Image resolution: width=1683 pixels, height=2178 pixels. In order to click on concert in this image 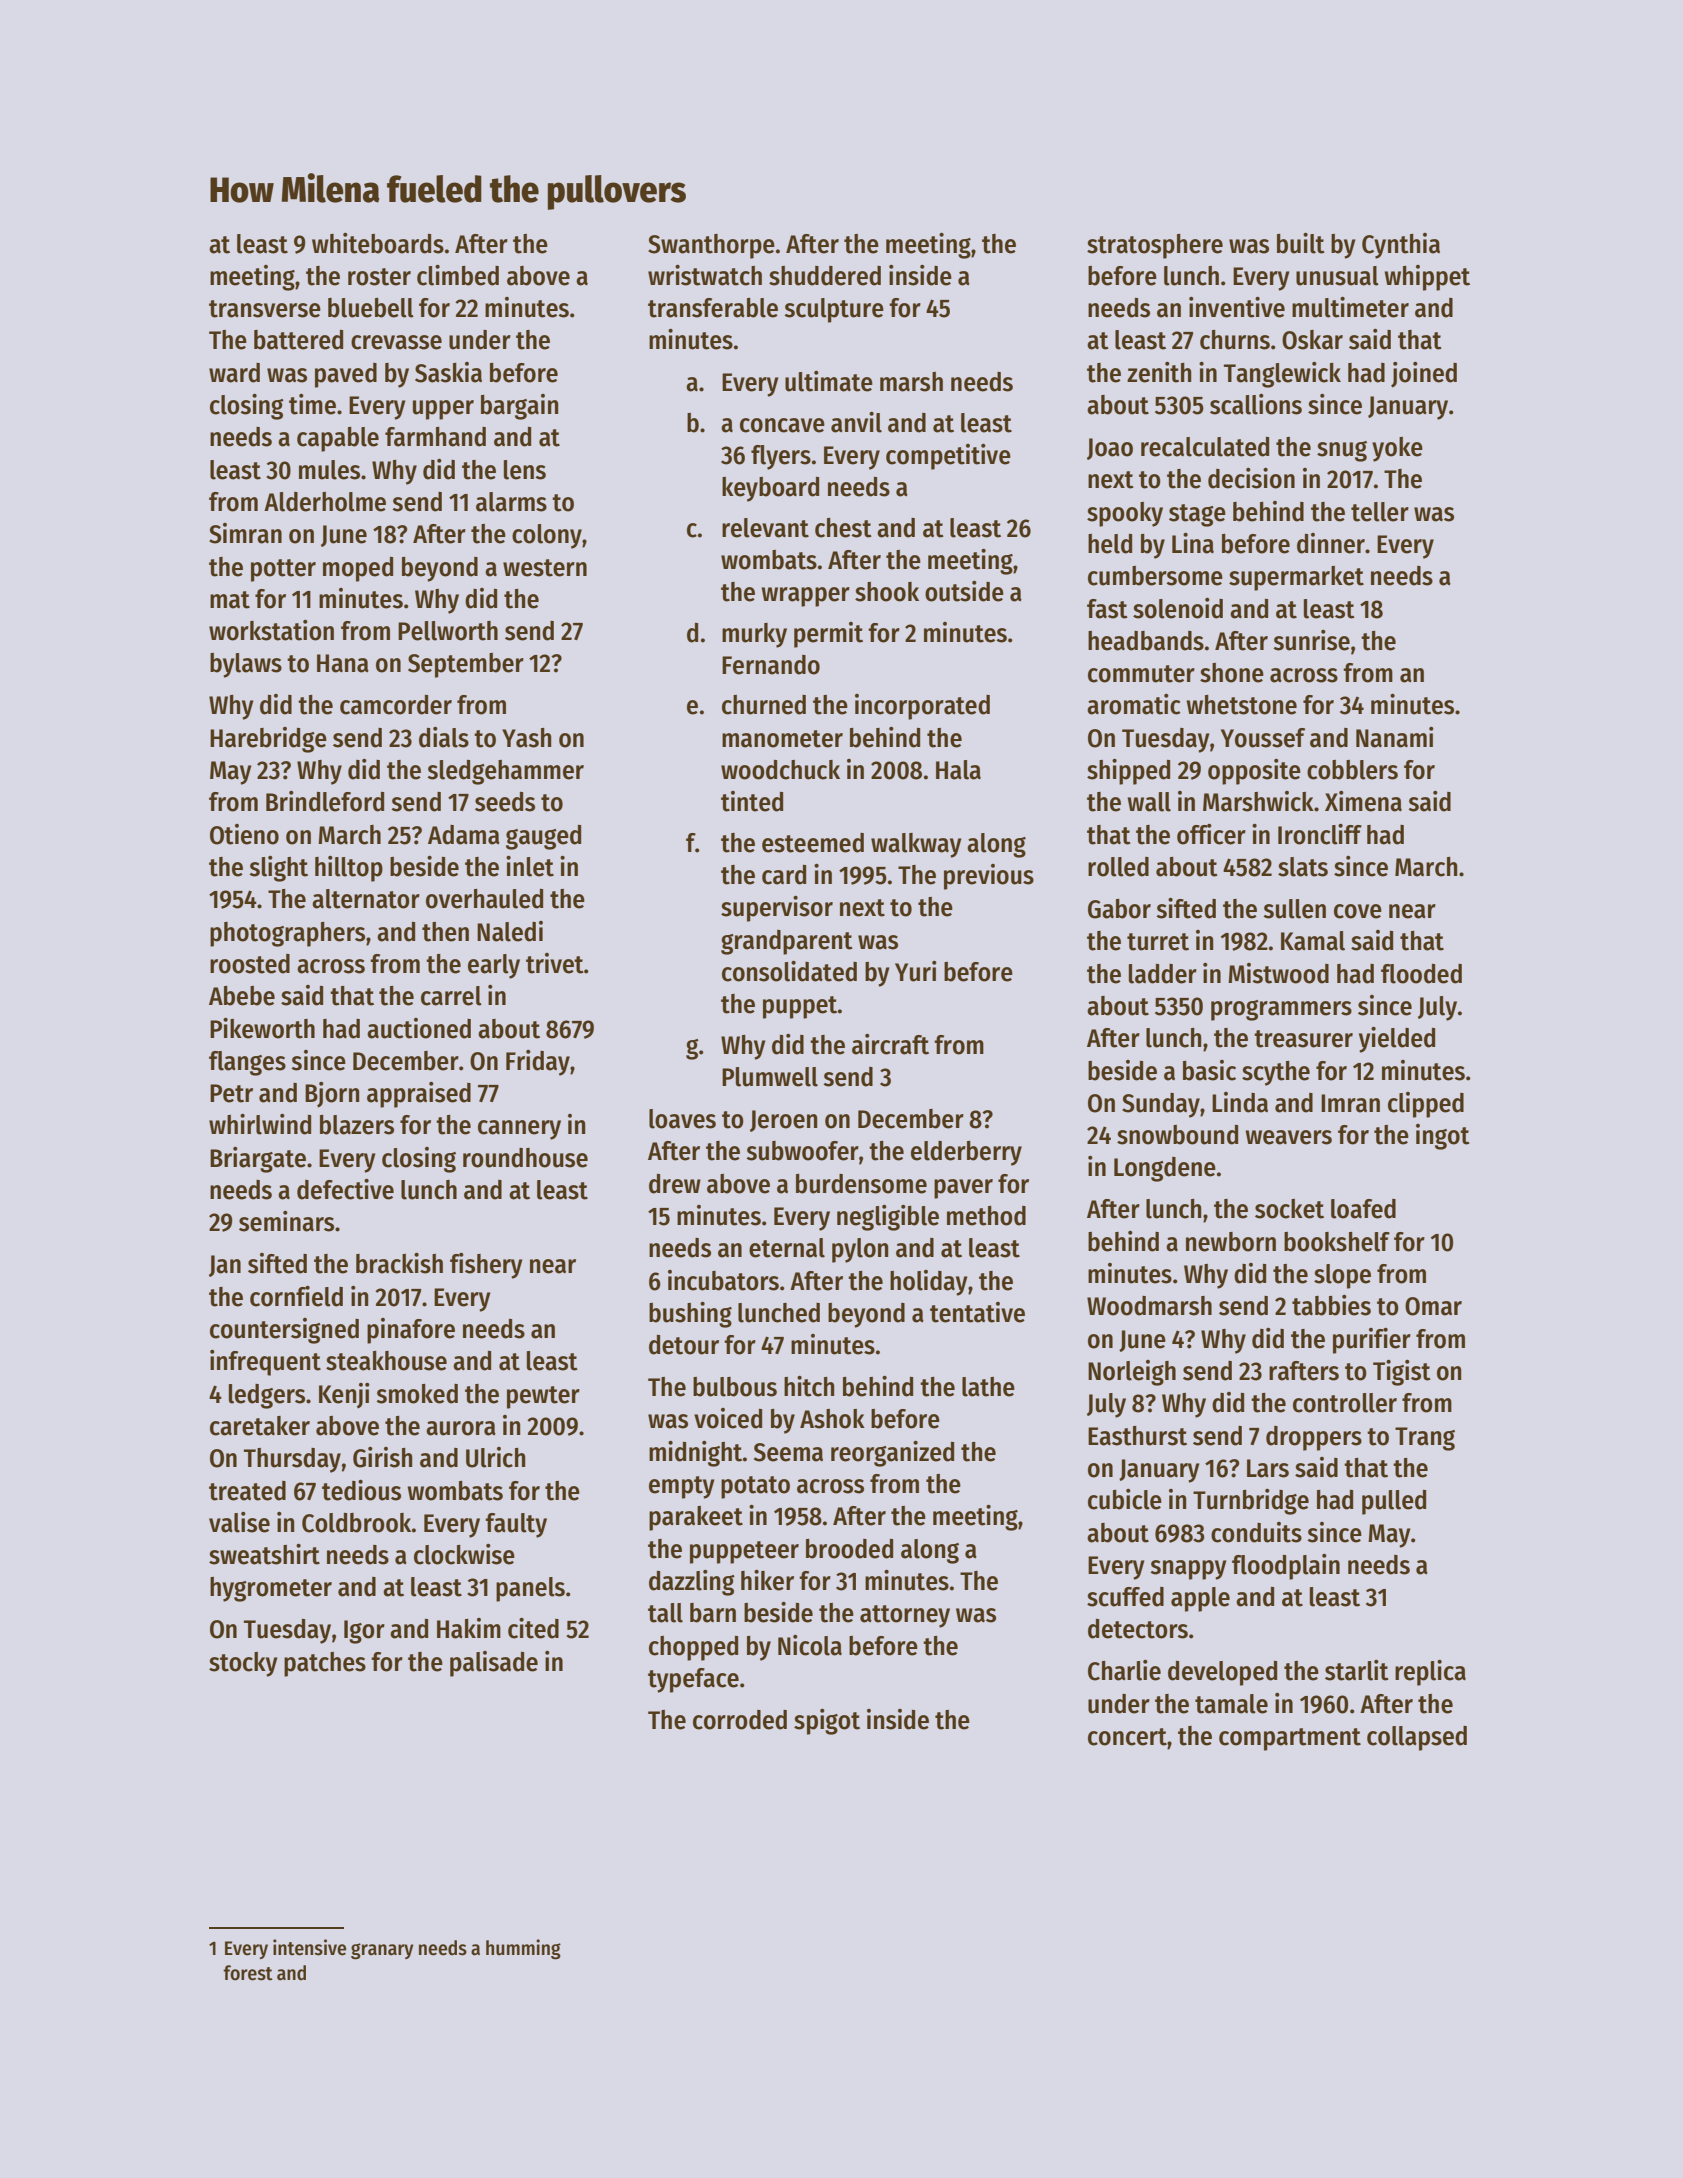, I will do `click(1127, 1737)`.
